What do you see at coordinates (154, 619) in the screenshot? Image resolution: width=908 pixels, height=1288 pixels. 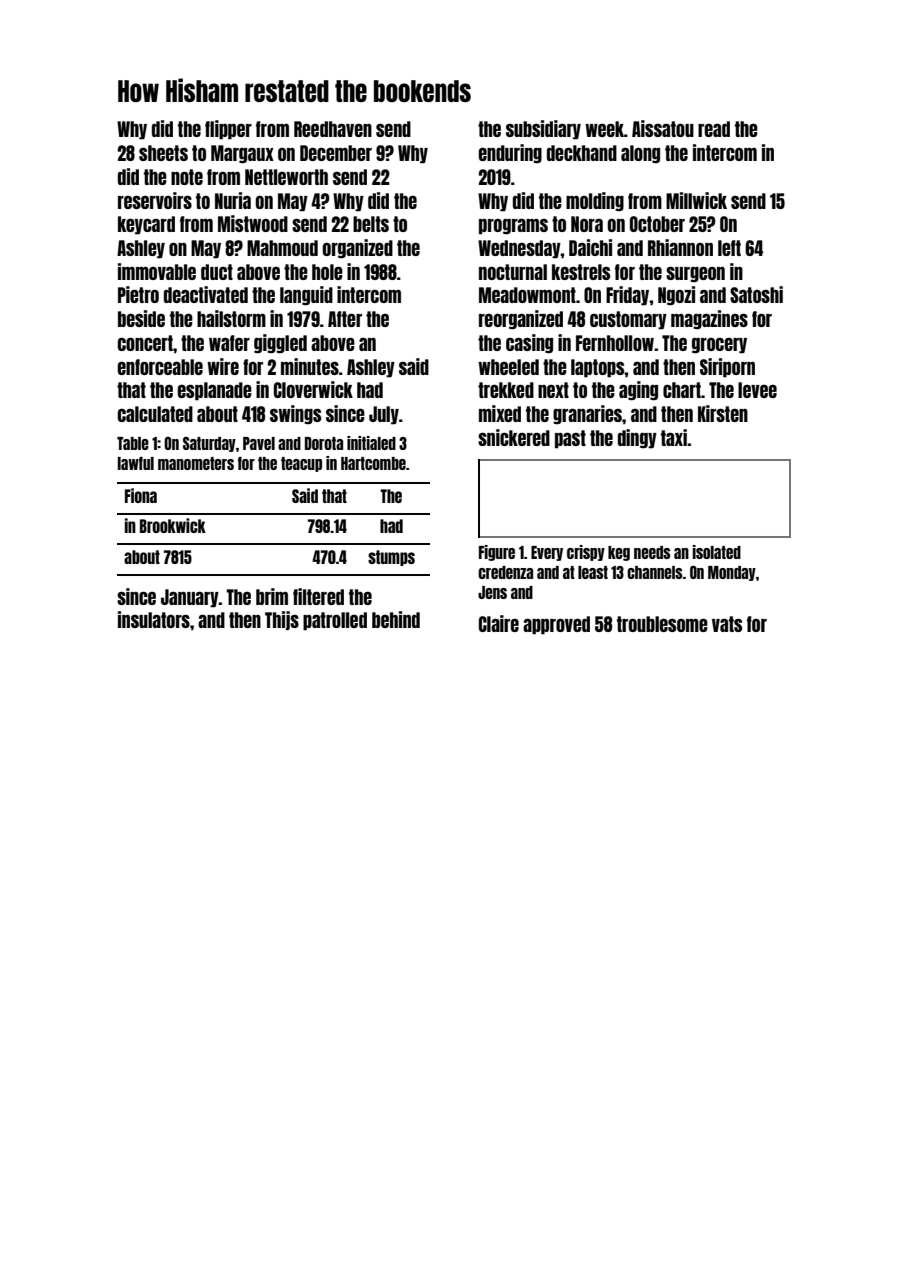 I see `insulators` at bounding box center [154, 619].
